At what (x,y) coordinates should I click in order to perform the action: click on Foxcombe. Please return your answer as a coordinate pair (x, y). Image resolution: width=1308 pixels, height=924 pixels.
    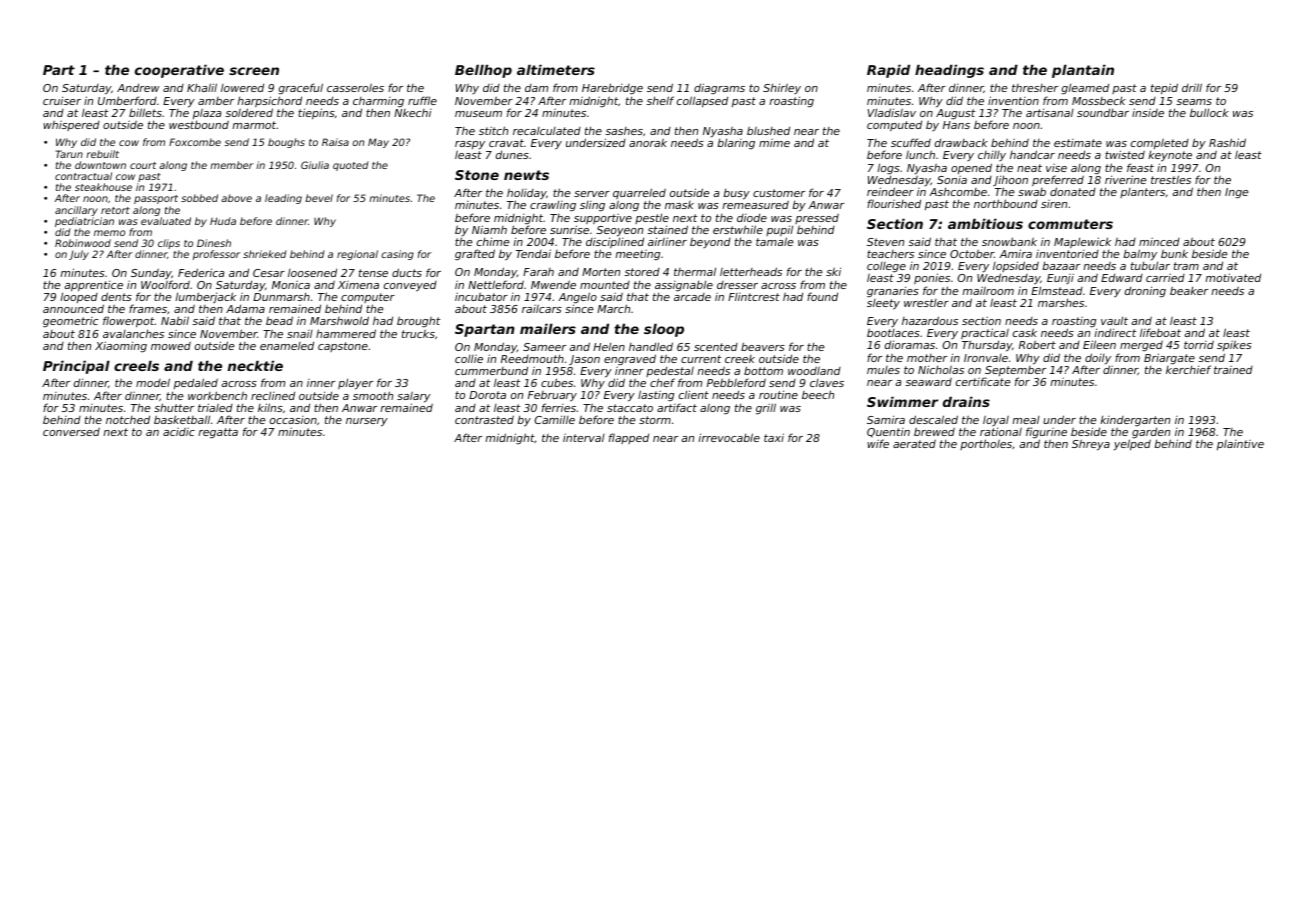
    Looking at the image, I should click on (195, 142).
